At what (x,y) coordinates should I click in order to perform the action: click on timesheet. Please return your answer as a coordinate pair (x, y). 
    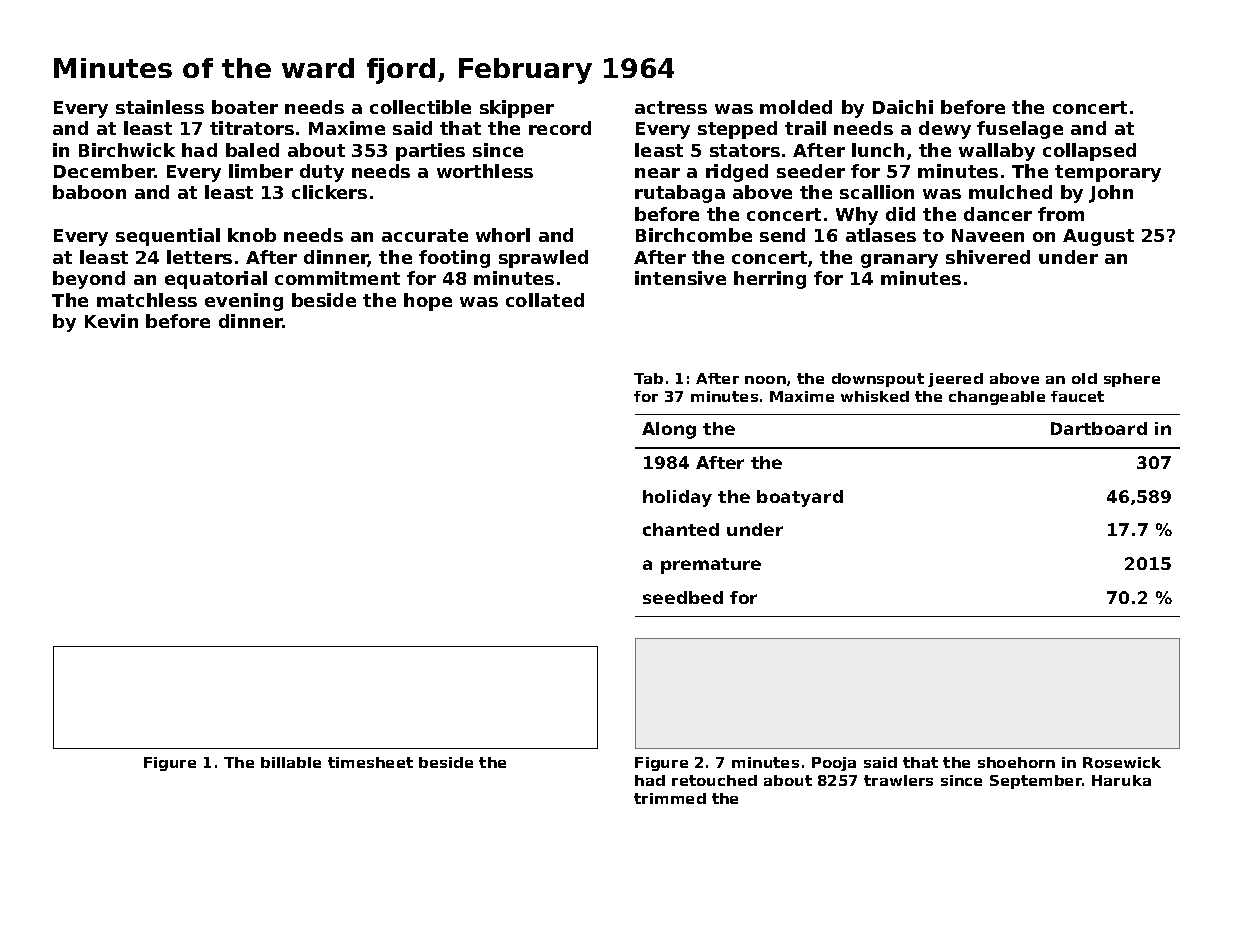
    Looking at the image, I should click on (370, 762).
